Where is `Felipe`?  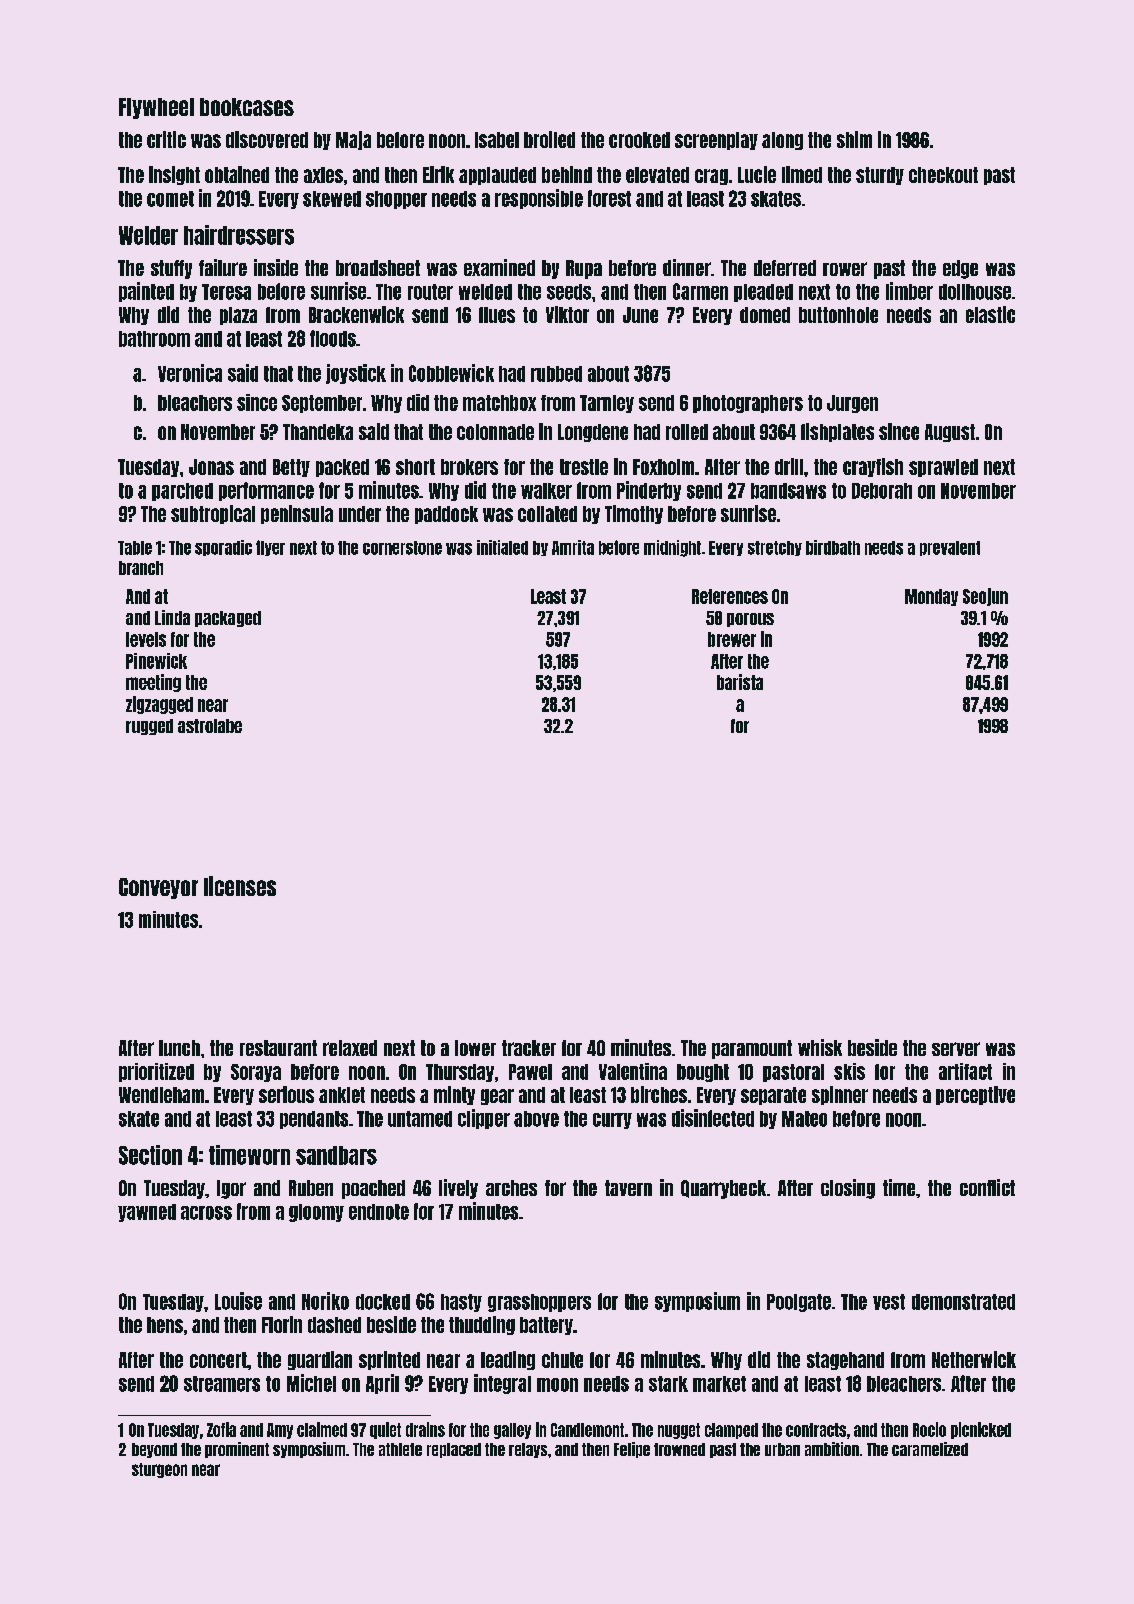
Felipe is located at coordinates (632, 1450).
